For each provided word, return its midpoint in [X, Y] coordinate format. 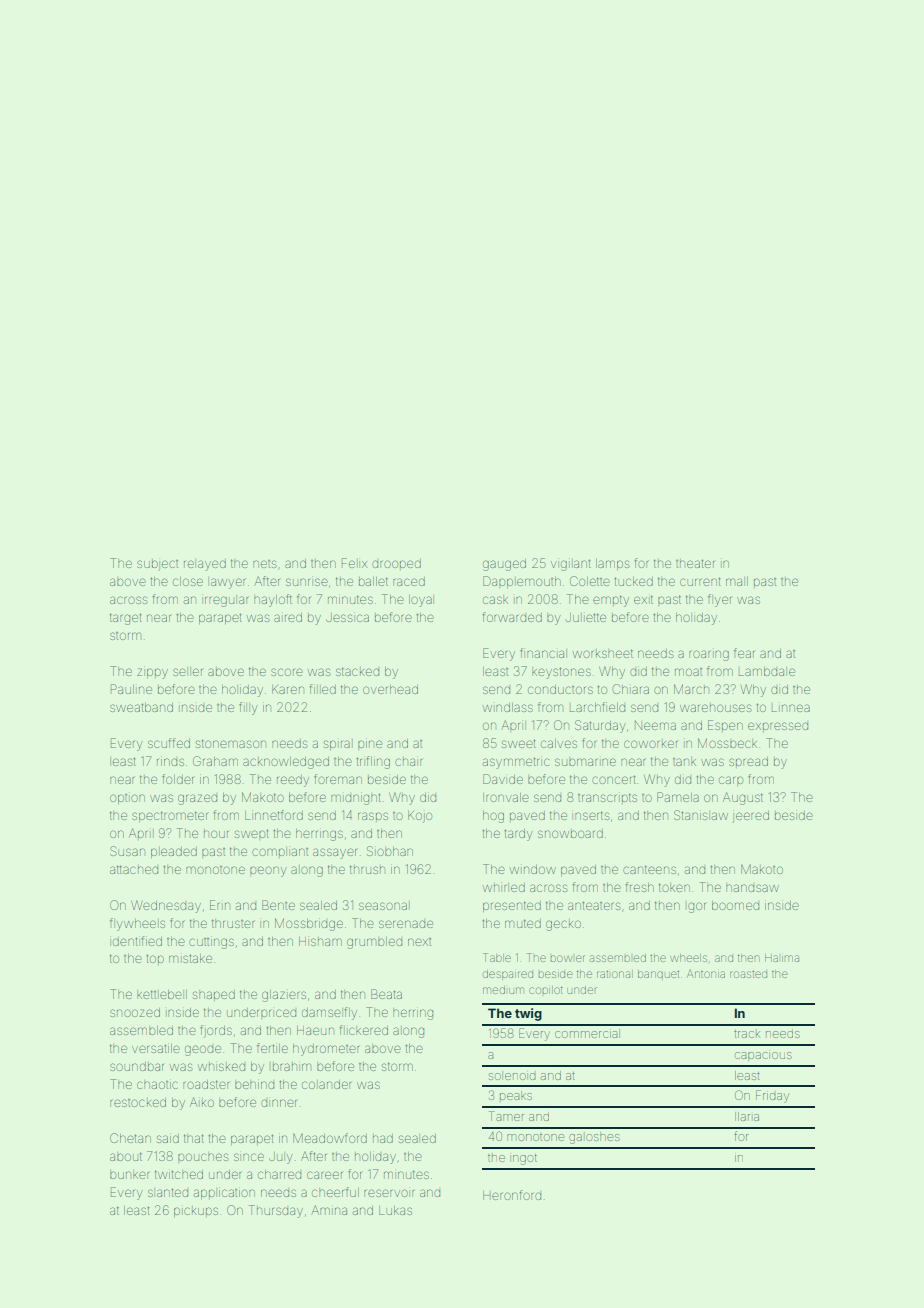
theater [695, 563]
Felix [354, 563]
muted [523, 923]
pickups [196, 1212]
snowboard [570, 833]
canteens [649, 869]
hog [493, 817]
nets [264, 564]
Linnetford [274, 815]
